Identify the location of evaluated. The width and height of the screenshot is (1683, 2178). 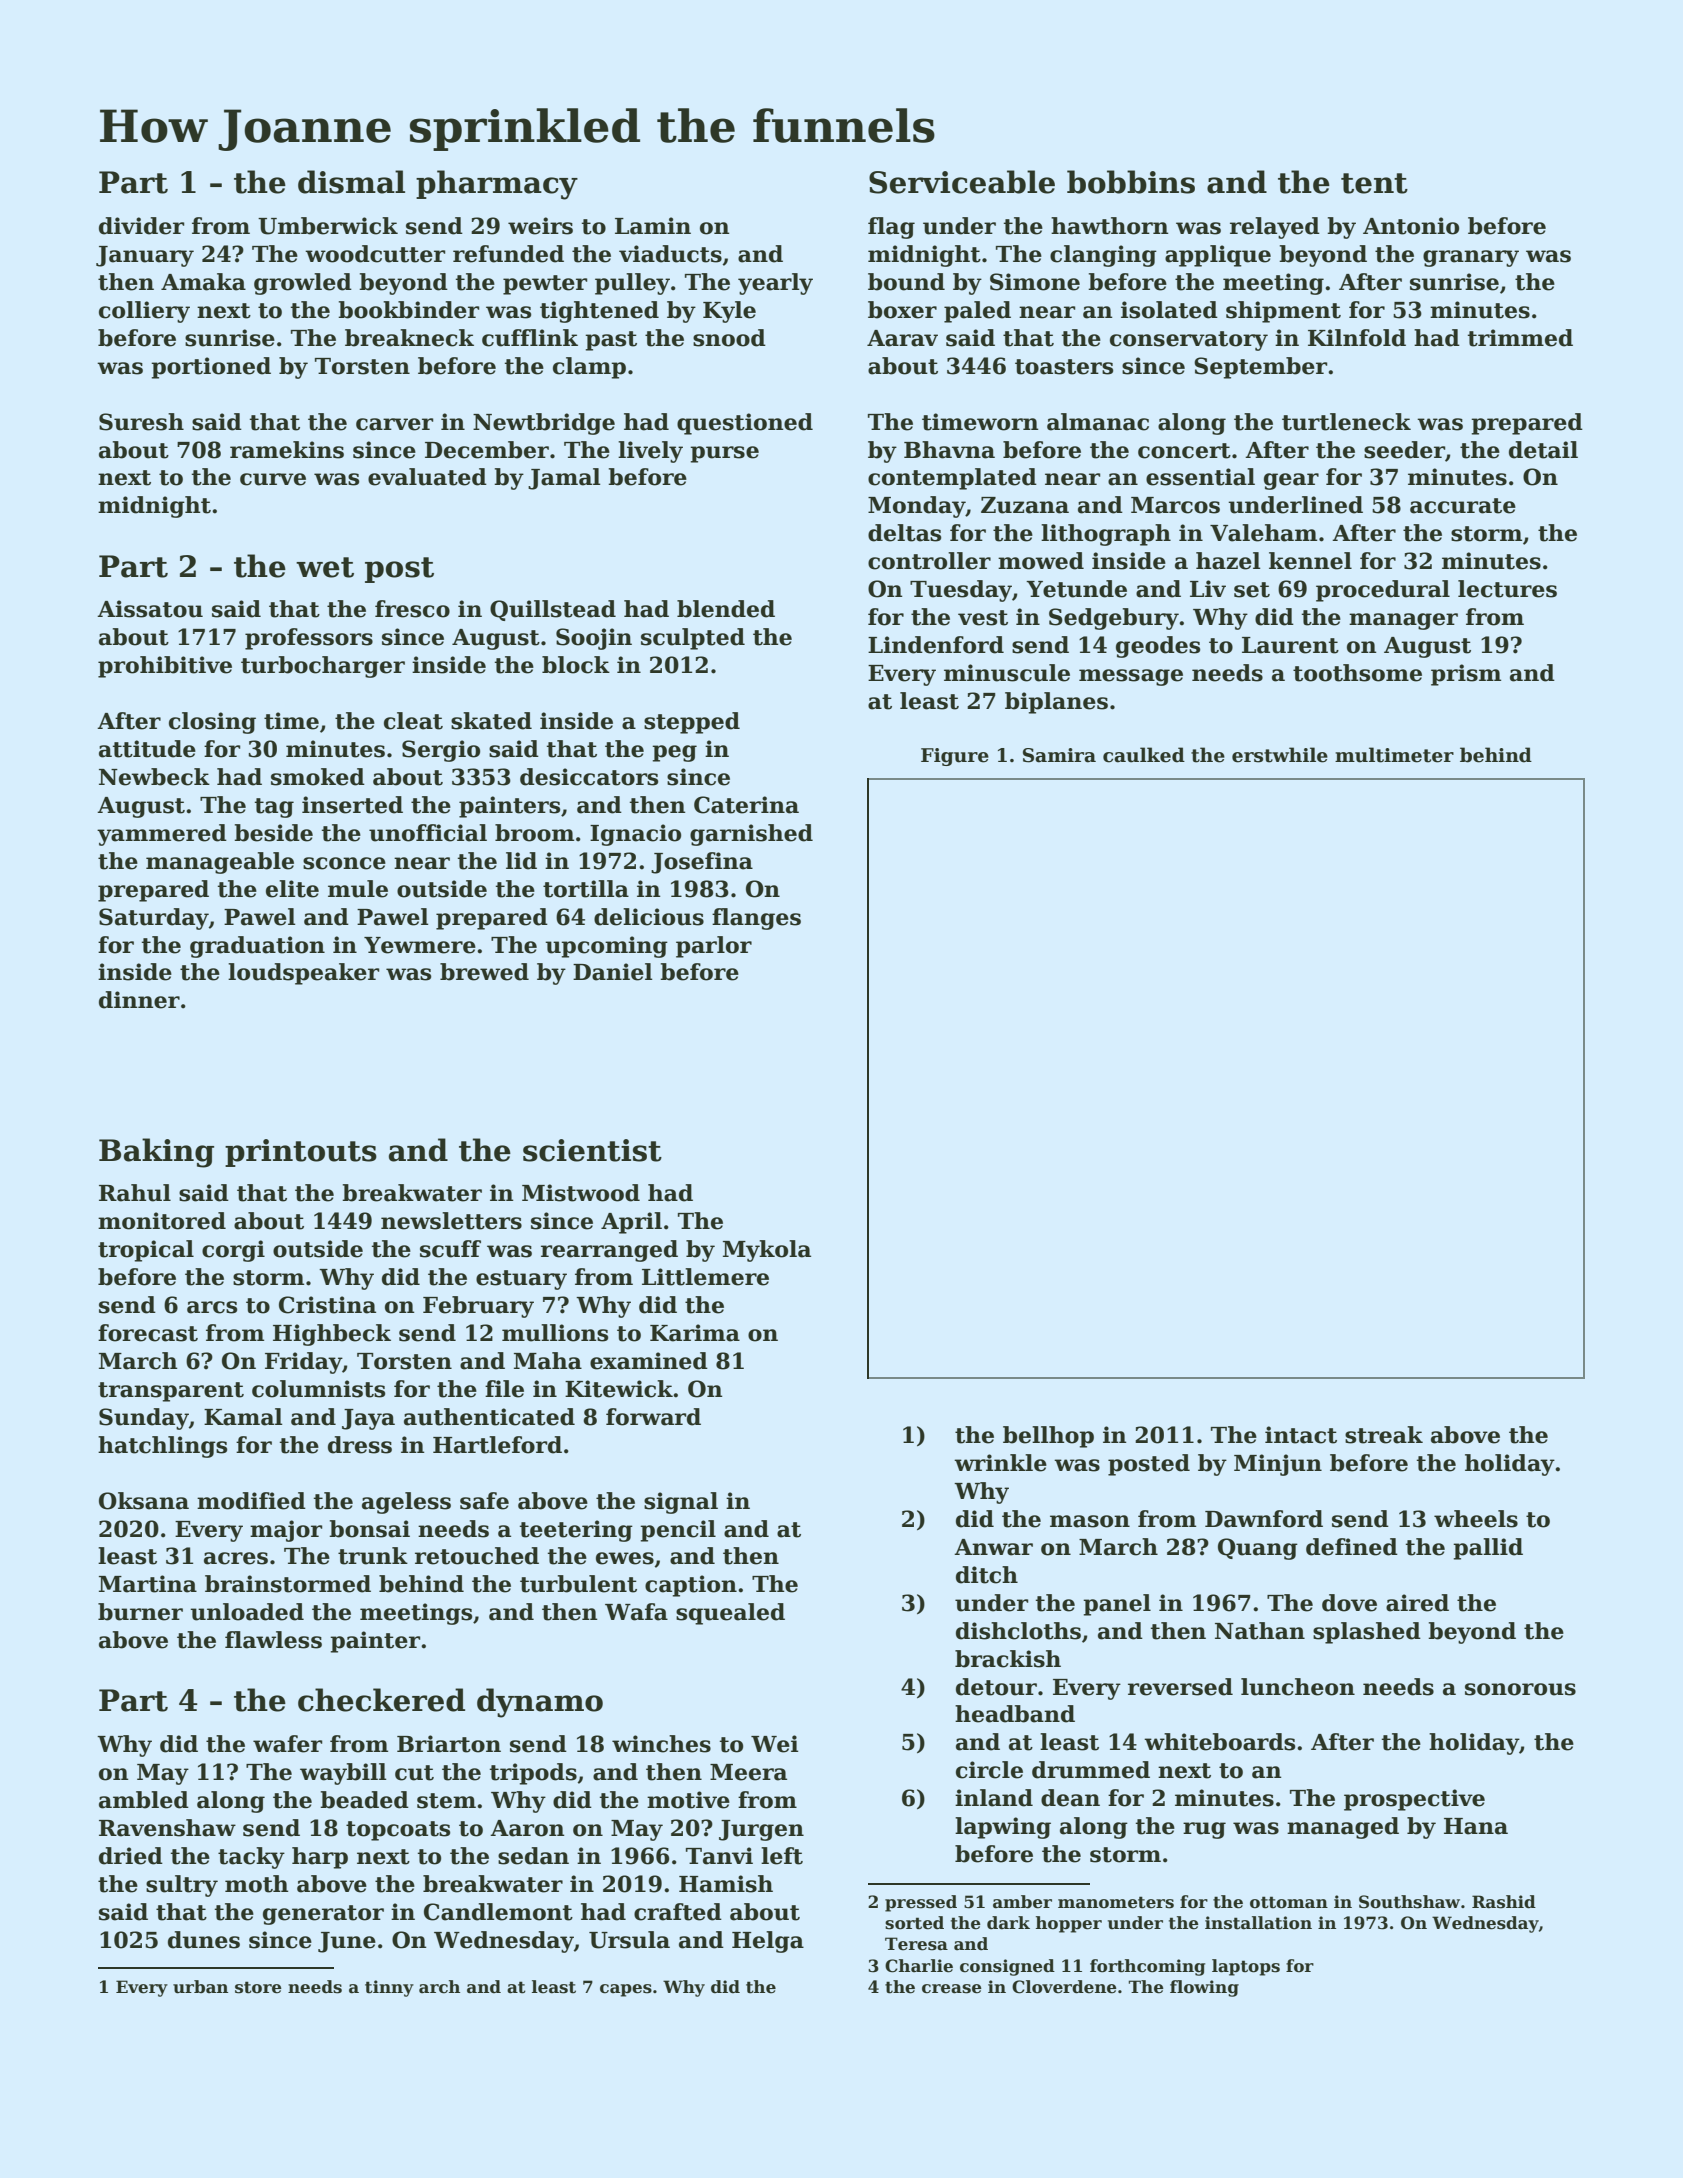
(427, 477).
